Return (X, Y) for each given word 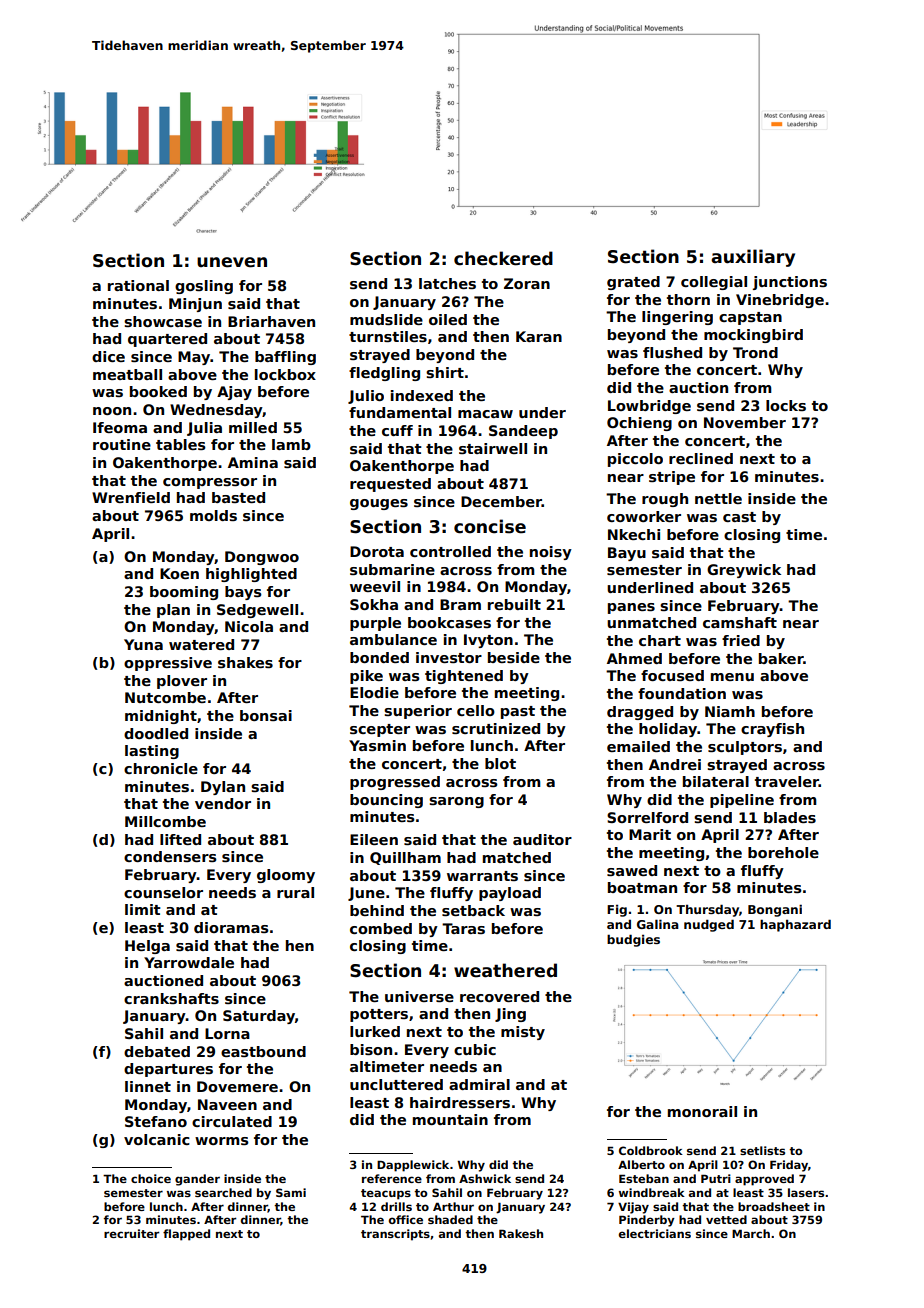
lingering (677, 318)
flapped (186, 1235)
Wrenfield (131, 497)
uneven (232, 262)
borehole (783, 852)
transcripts (395, 1235)
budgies (633, 940)
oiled (448, 319)
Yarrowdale (189, 962)
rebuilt (514, 604)
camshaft (740, 622)
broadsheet (774, 1206)
